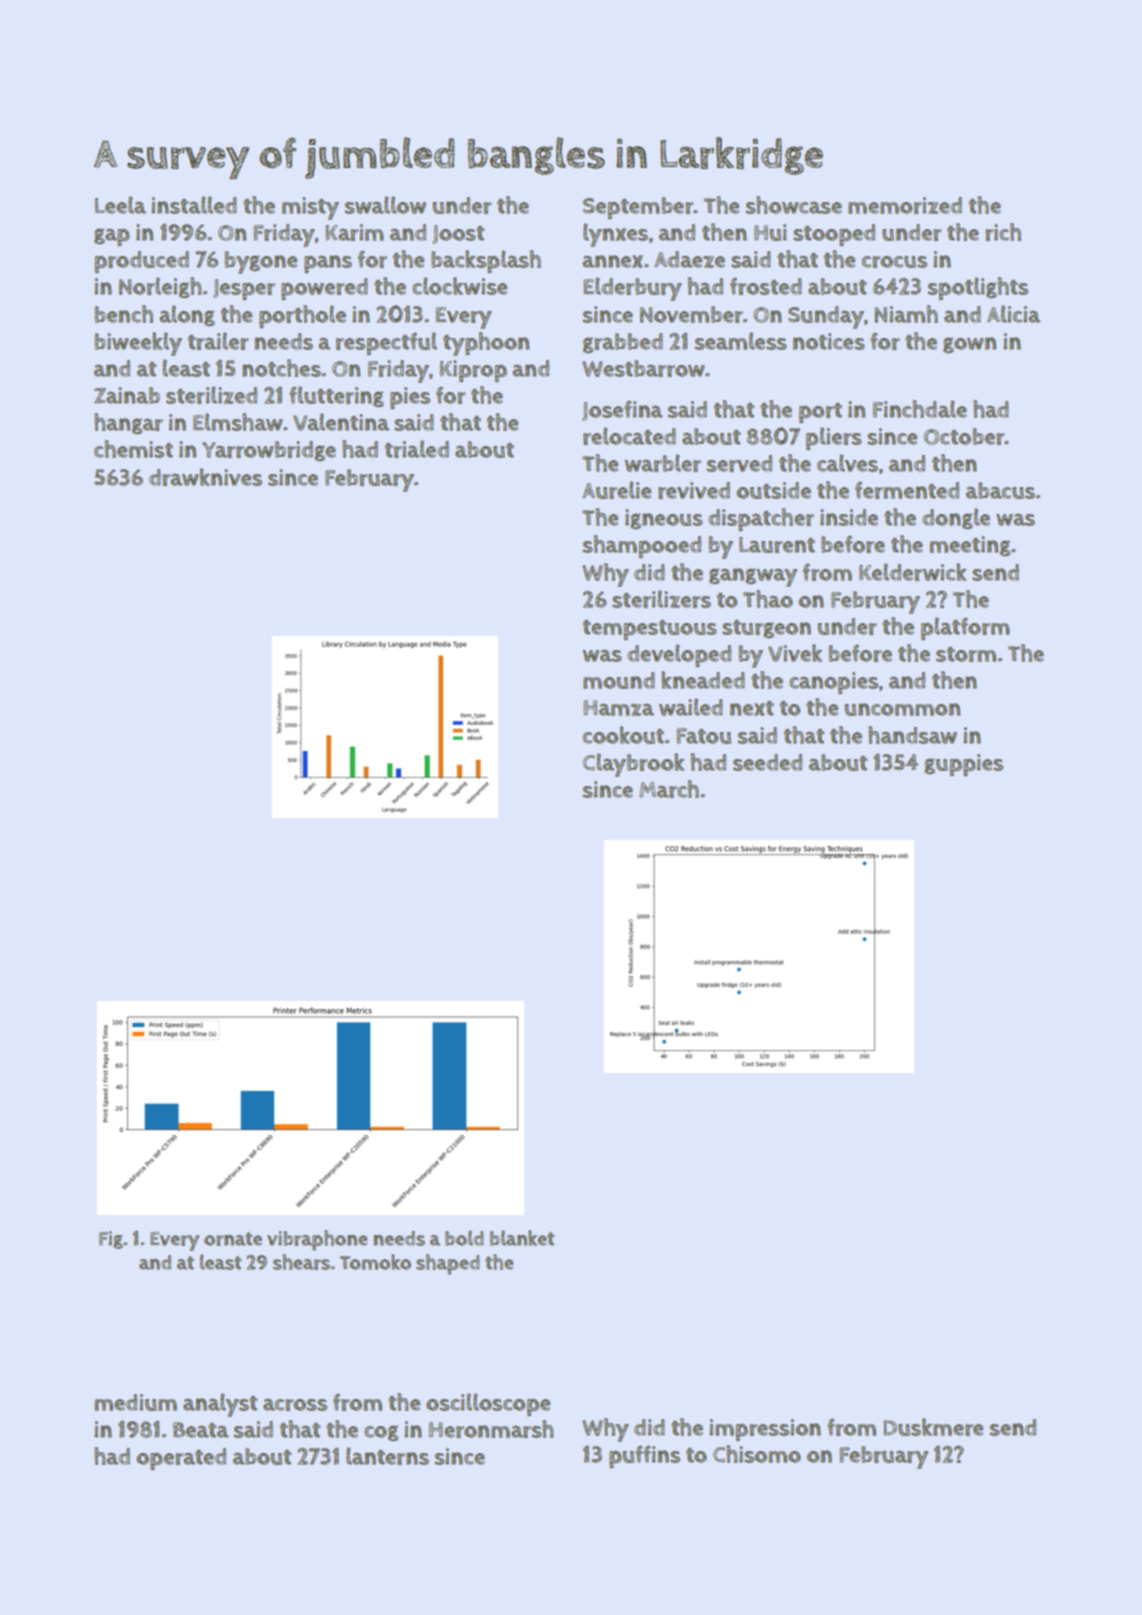 This screenshot has height=1615, width=1142. I want to click on medium, so click(136, 1402).
